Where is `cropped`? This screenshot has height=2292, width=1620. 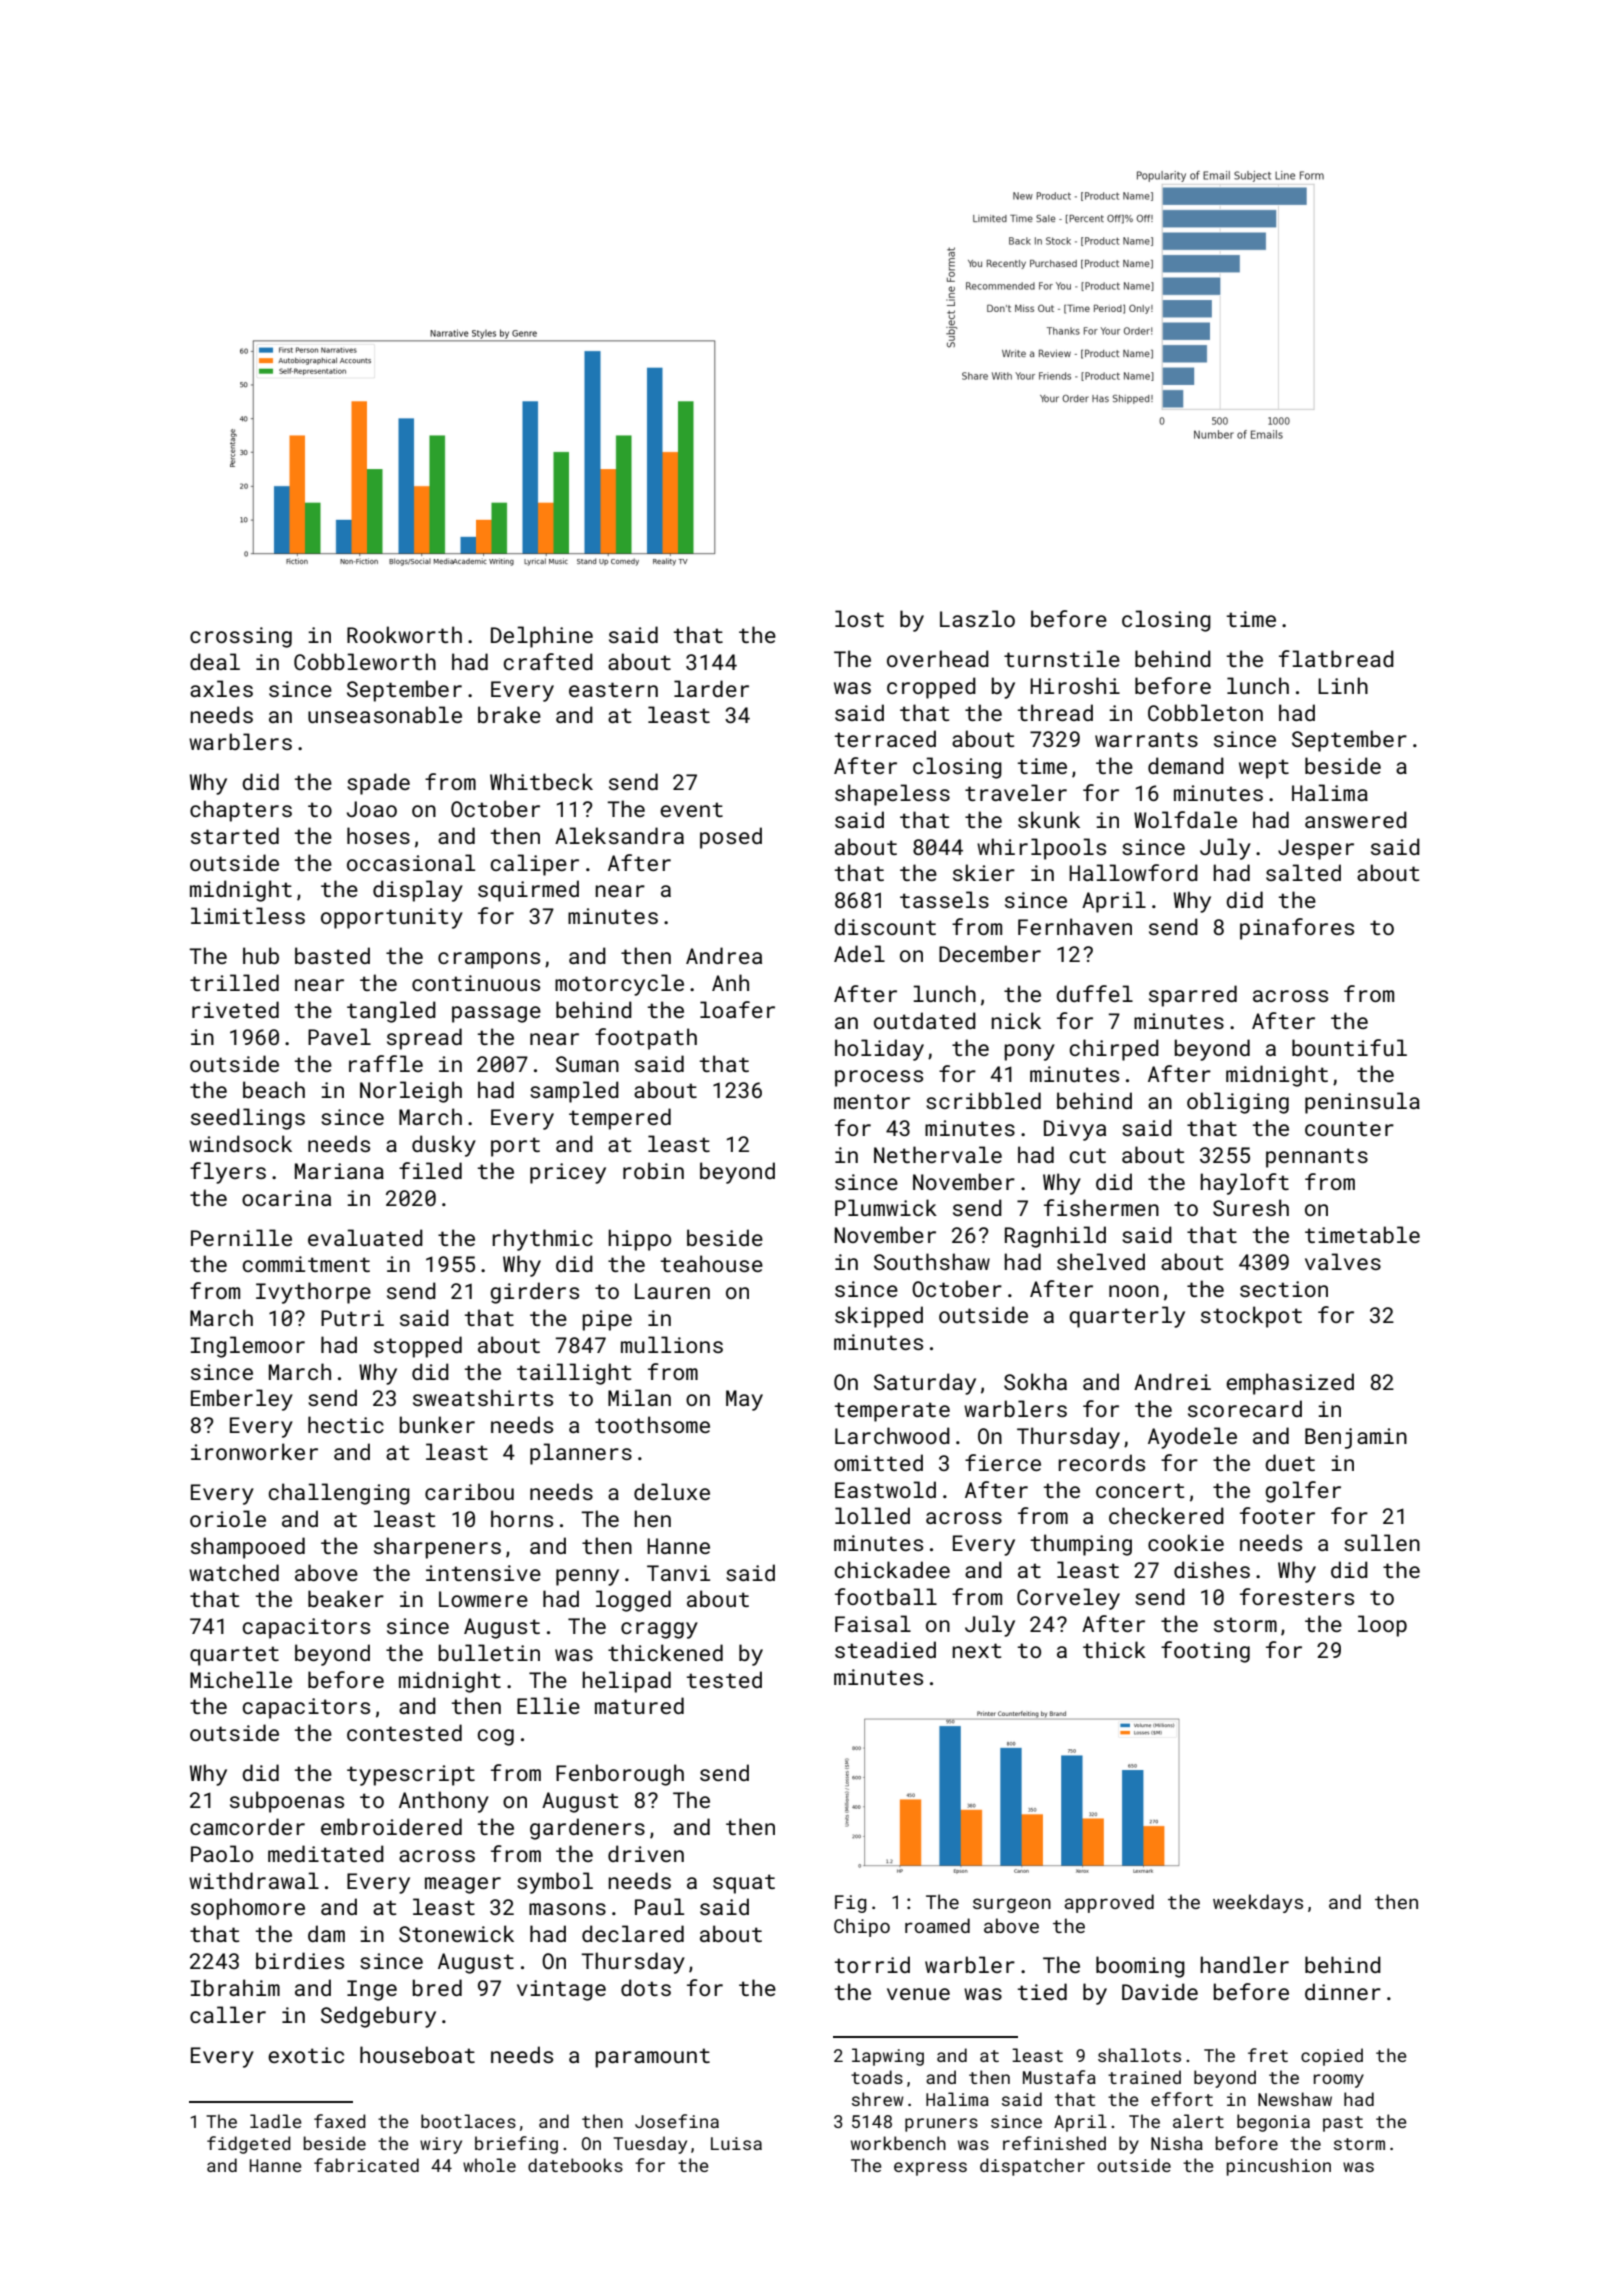 cropped is located at coordinates (931, 688).
